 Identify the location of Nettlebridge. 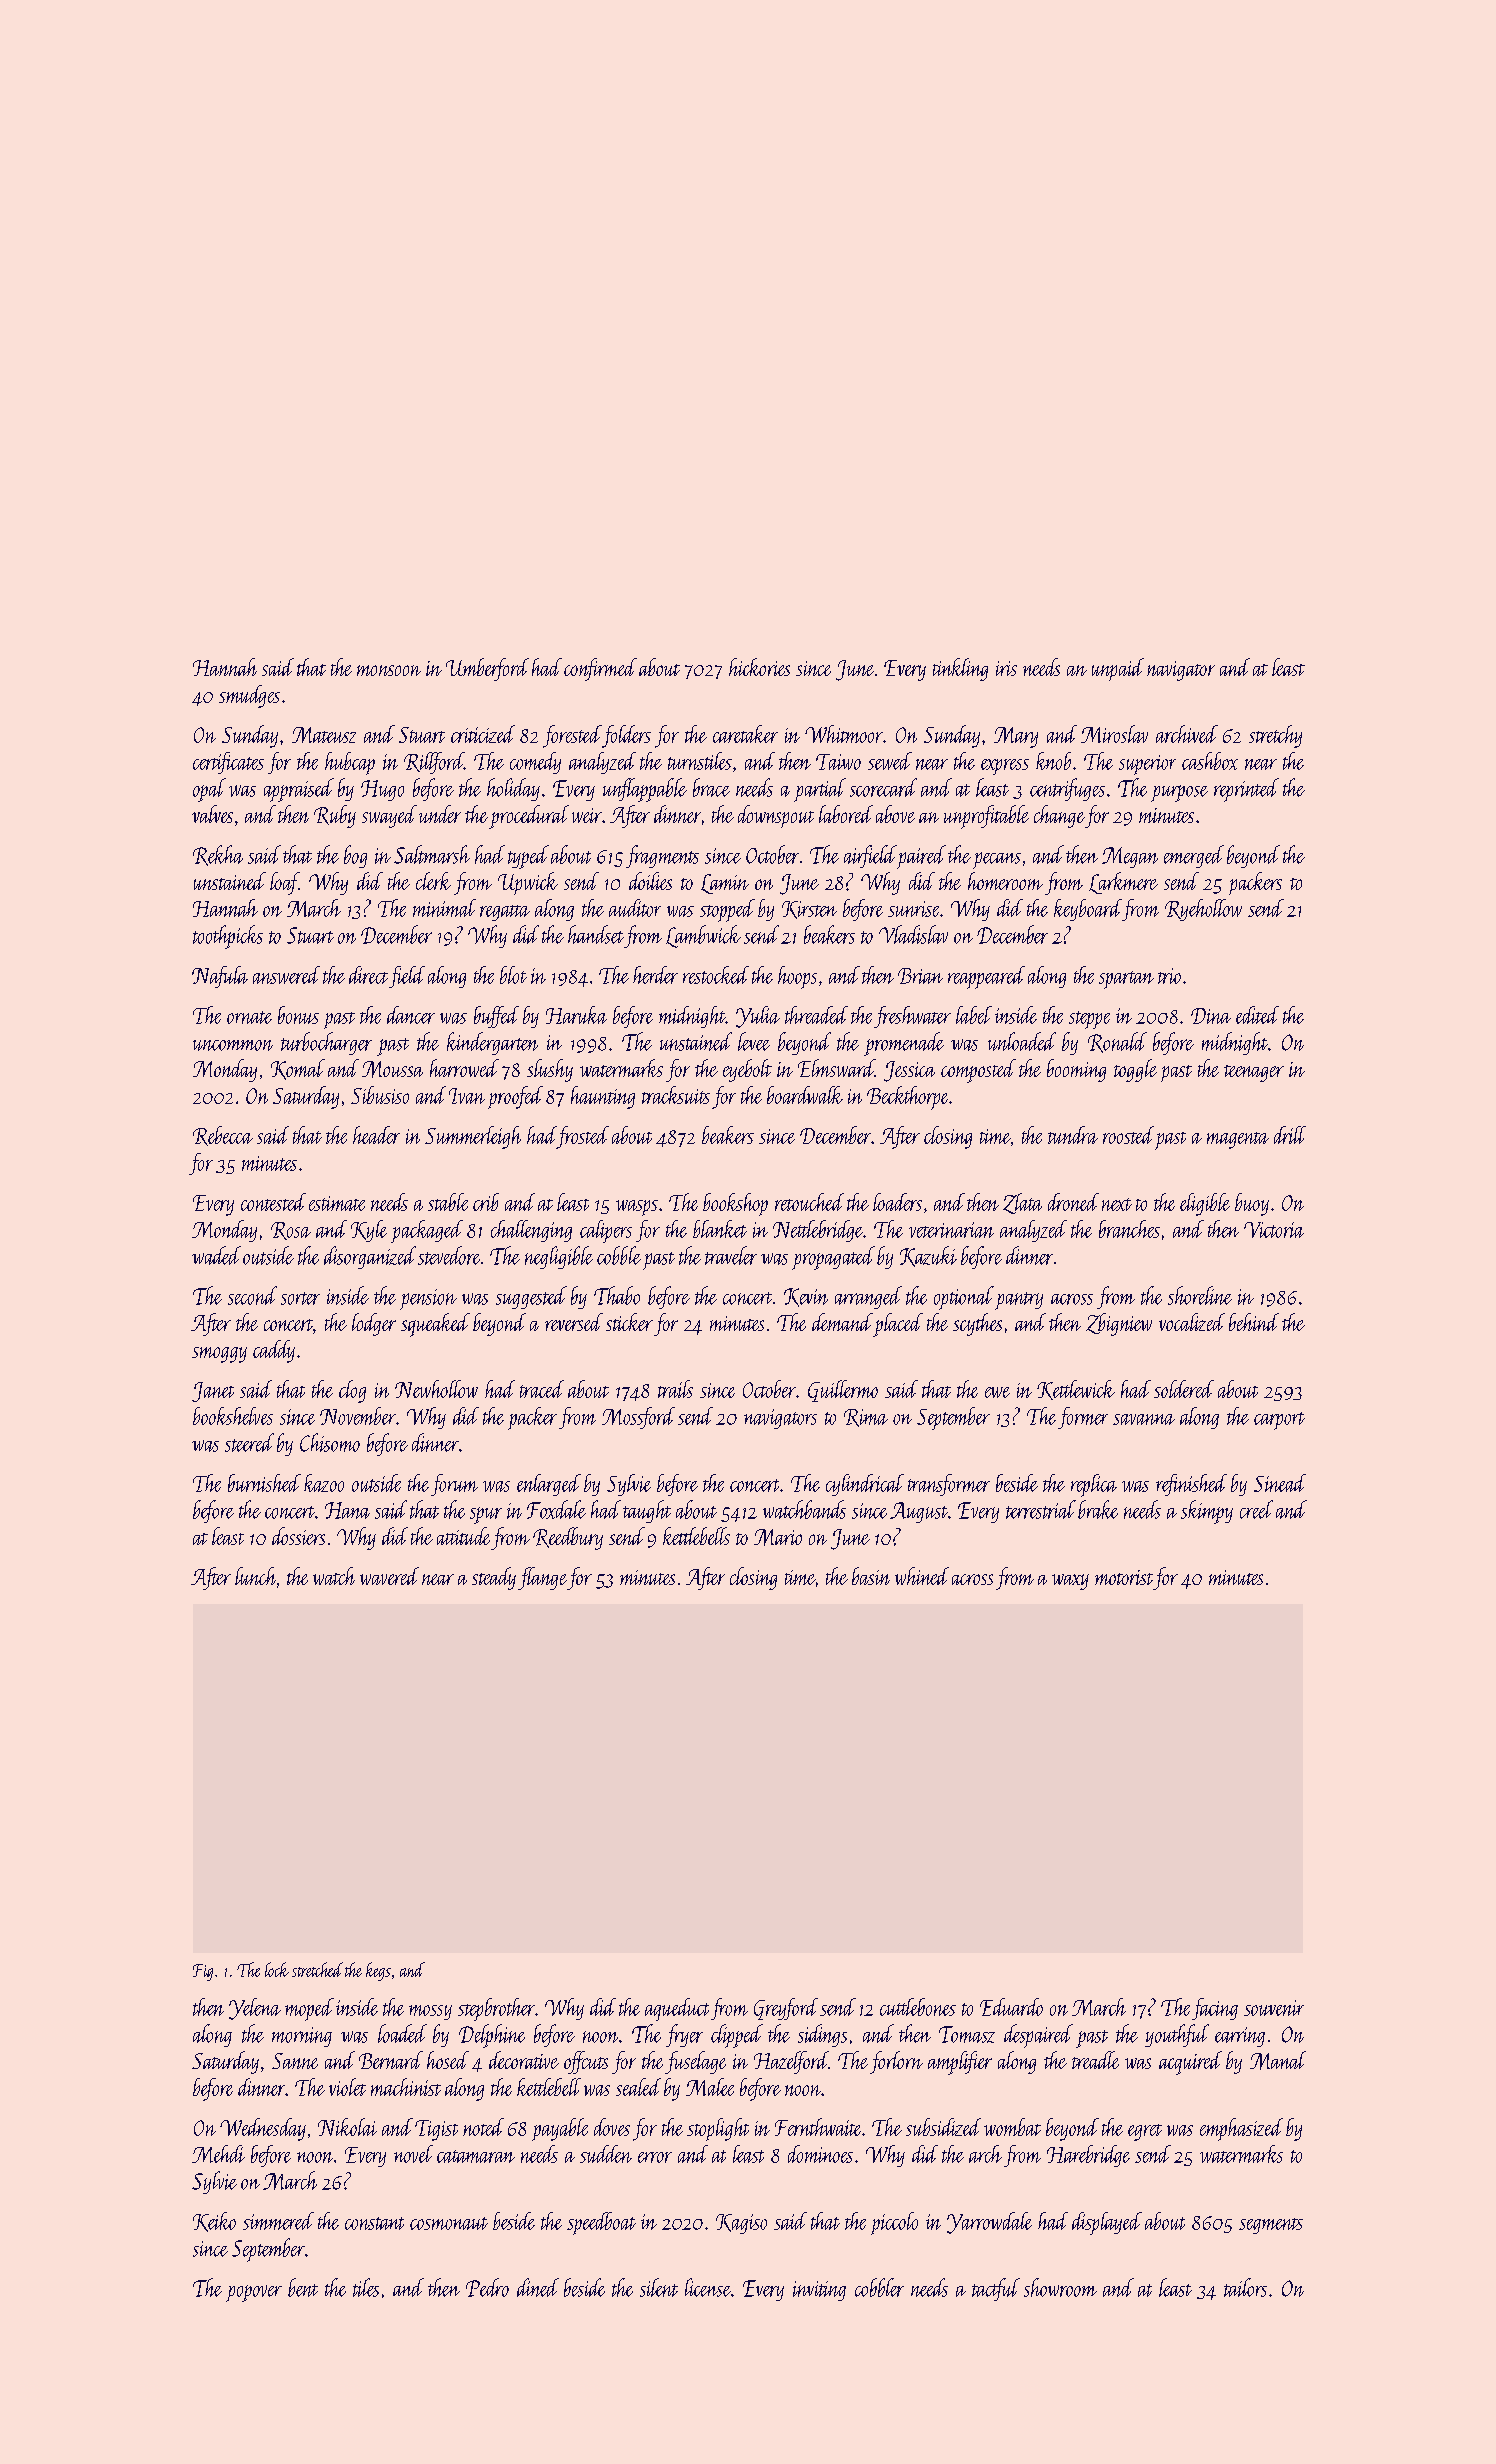
(818, 1231).
